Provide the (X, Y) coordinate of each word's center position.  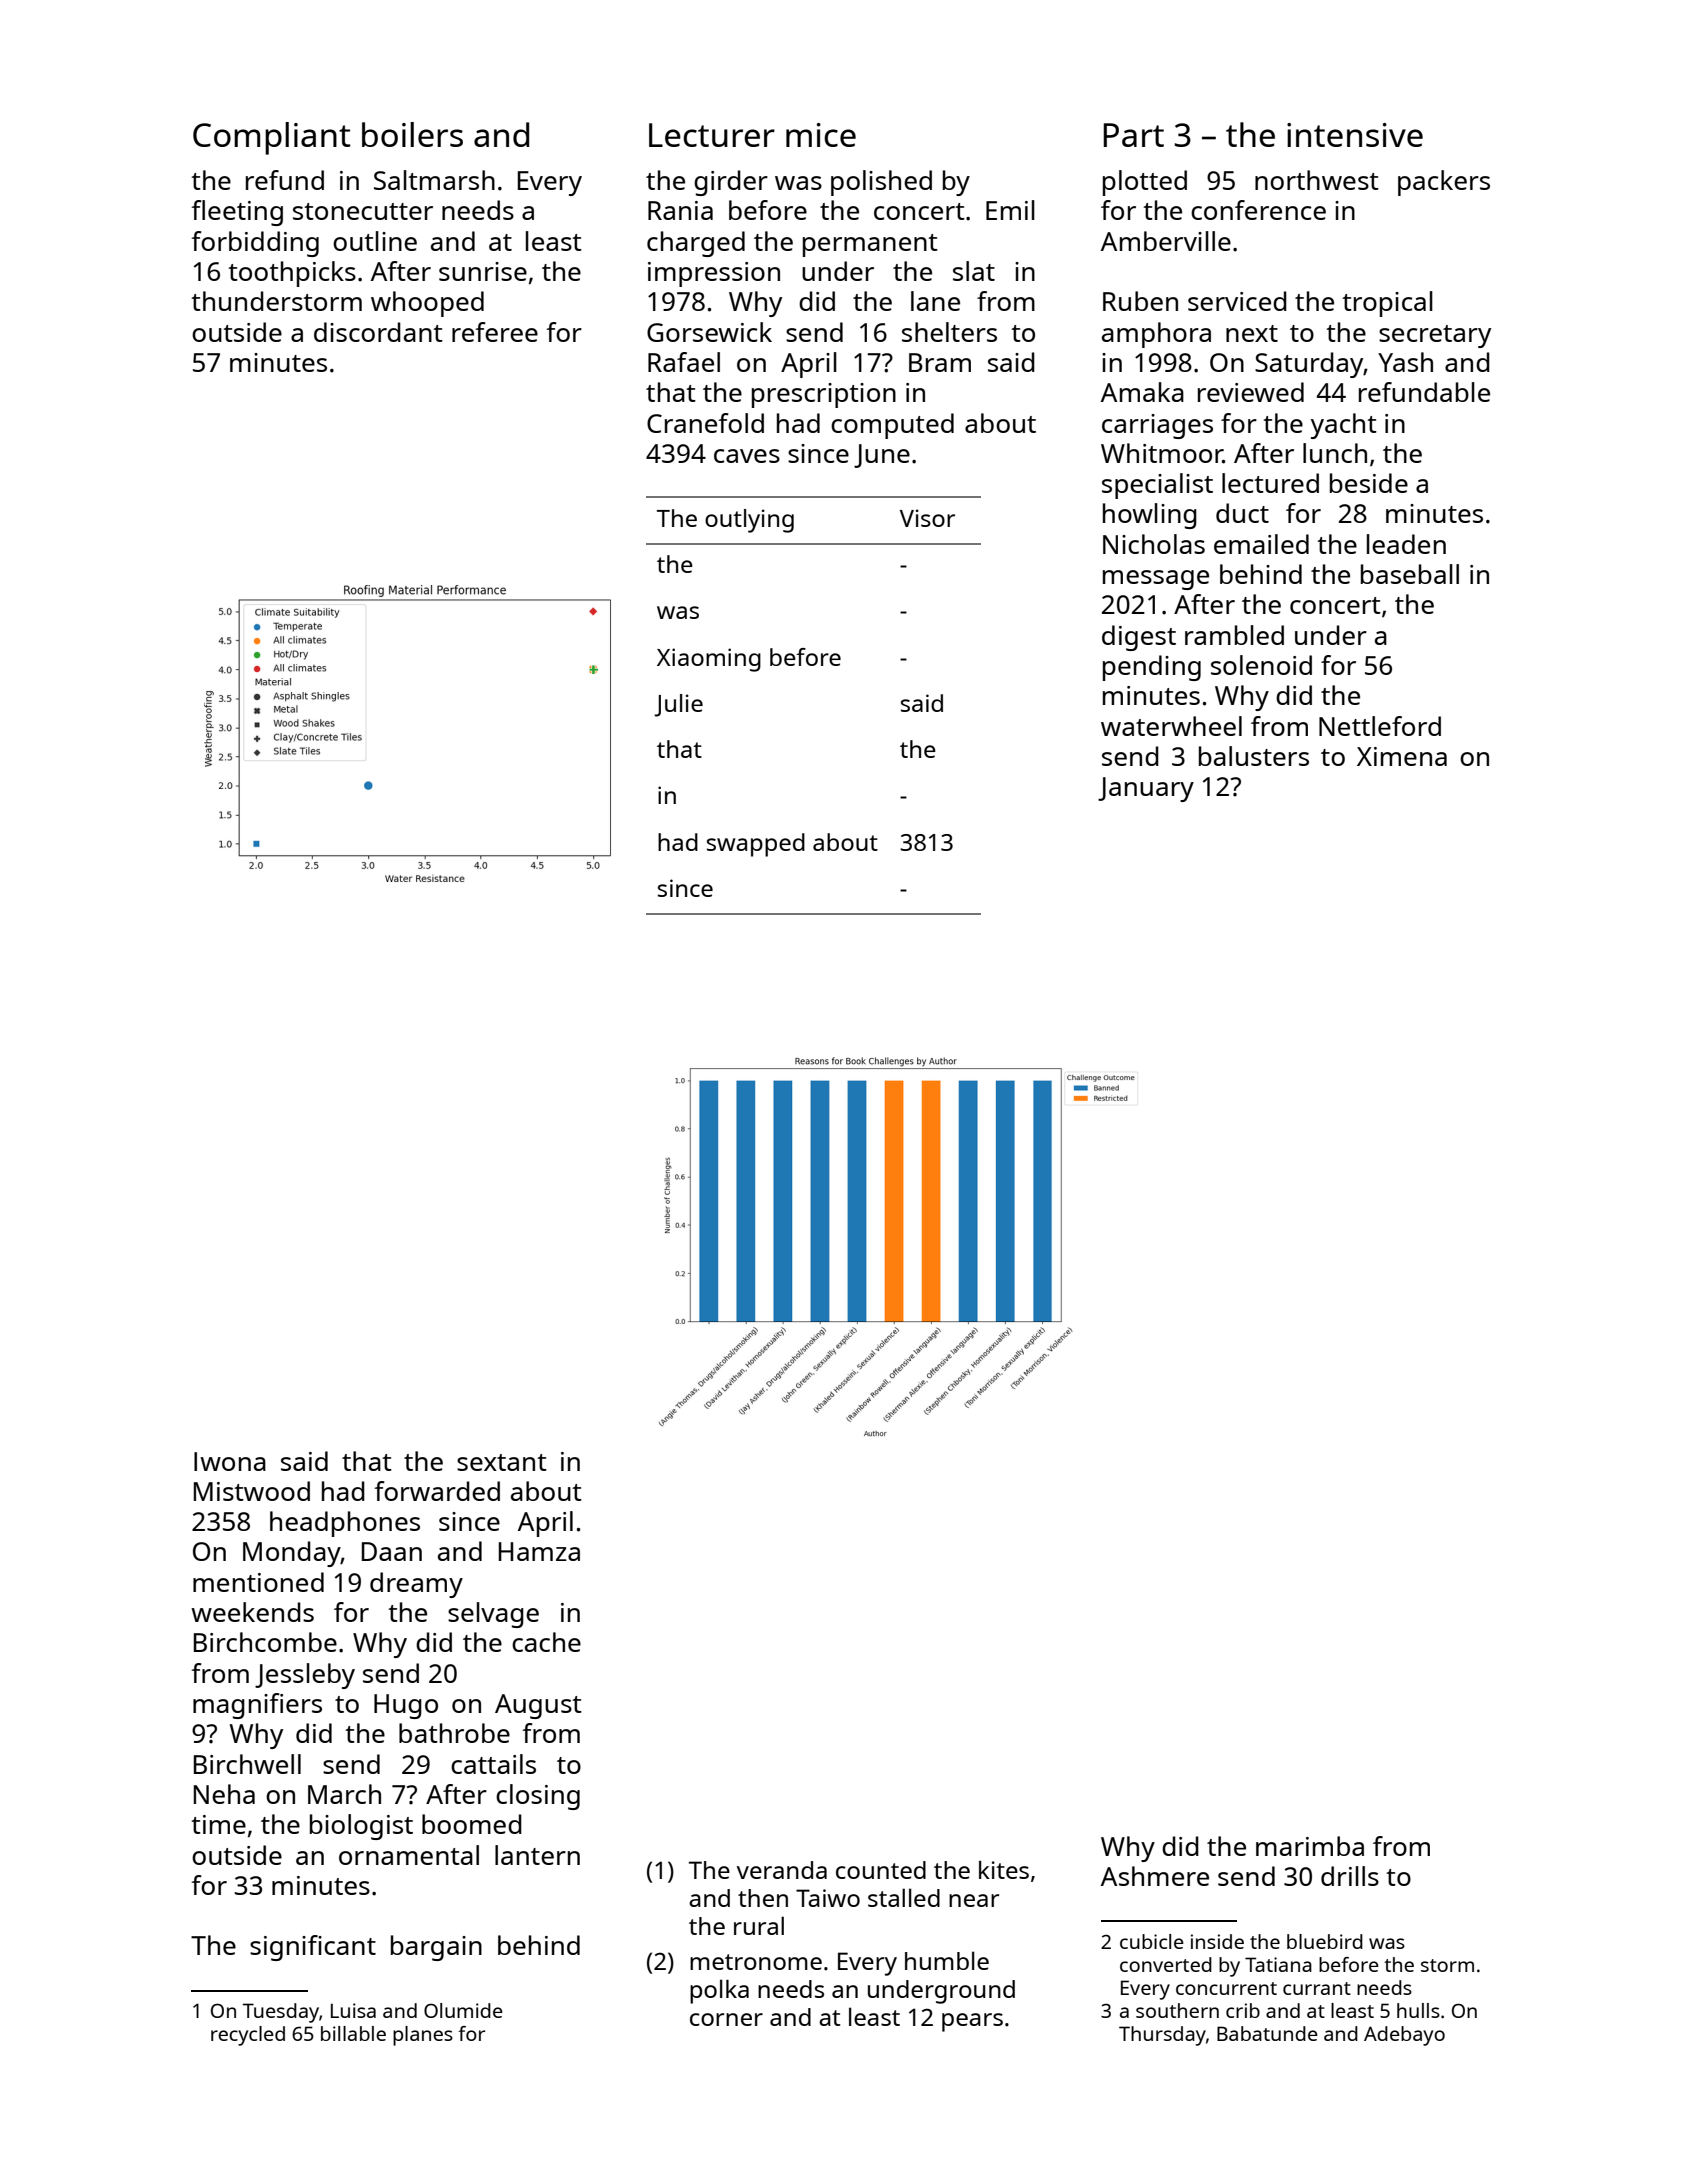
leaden (1406, 544)
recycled (248, 2036)
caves (747, 456)
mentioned (258, 1582)
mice (821, 135)
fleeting (237, 213)
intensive (1355, 135)
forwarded (437, 1491)
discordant (378, 332)
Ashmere (1155, 1876)
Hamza (539, 1551)
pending (1152, 668)
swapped (756, 845)
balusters (1254, 756)
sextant (502, 1462)
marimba (1310, 1846)
